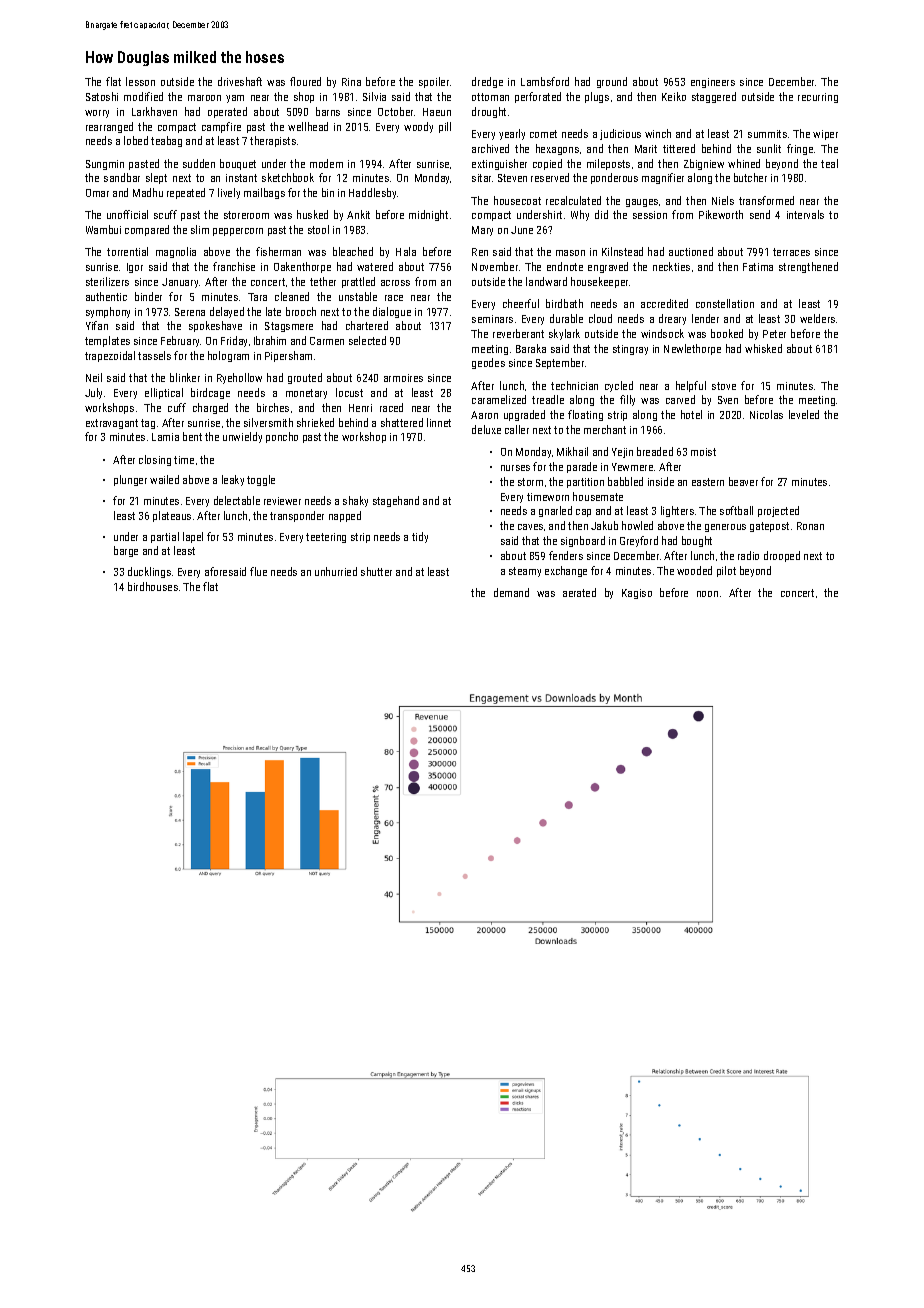 The width and height of the document is (924, 1308). I want to click on helpful, so click(691, 386).
